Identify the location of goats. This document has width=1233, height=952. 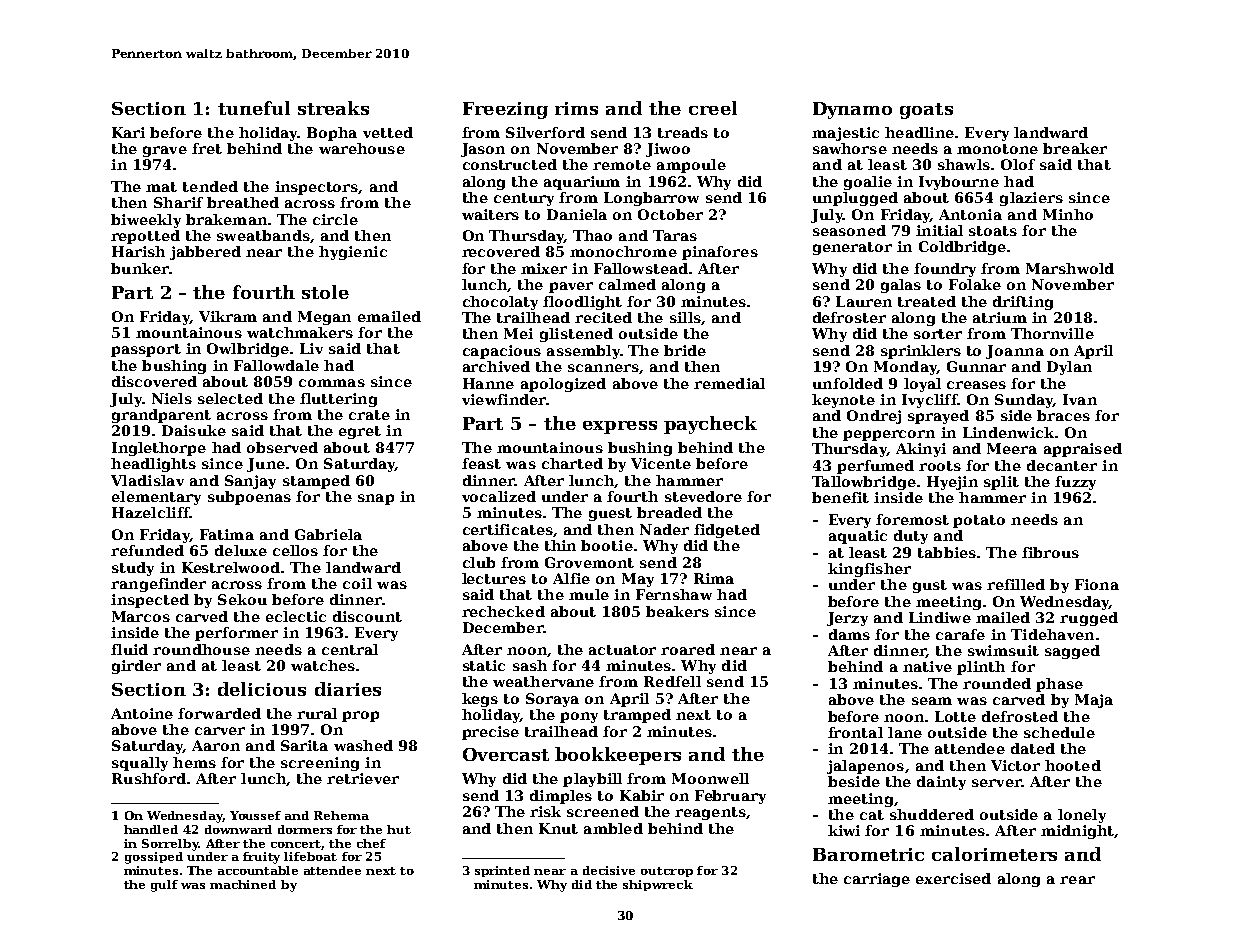
(926, 111).
